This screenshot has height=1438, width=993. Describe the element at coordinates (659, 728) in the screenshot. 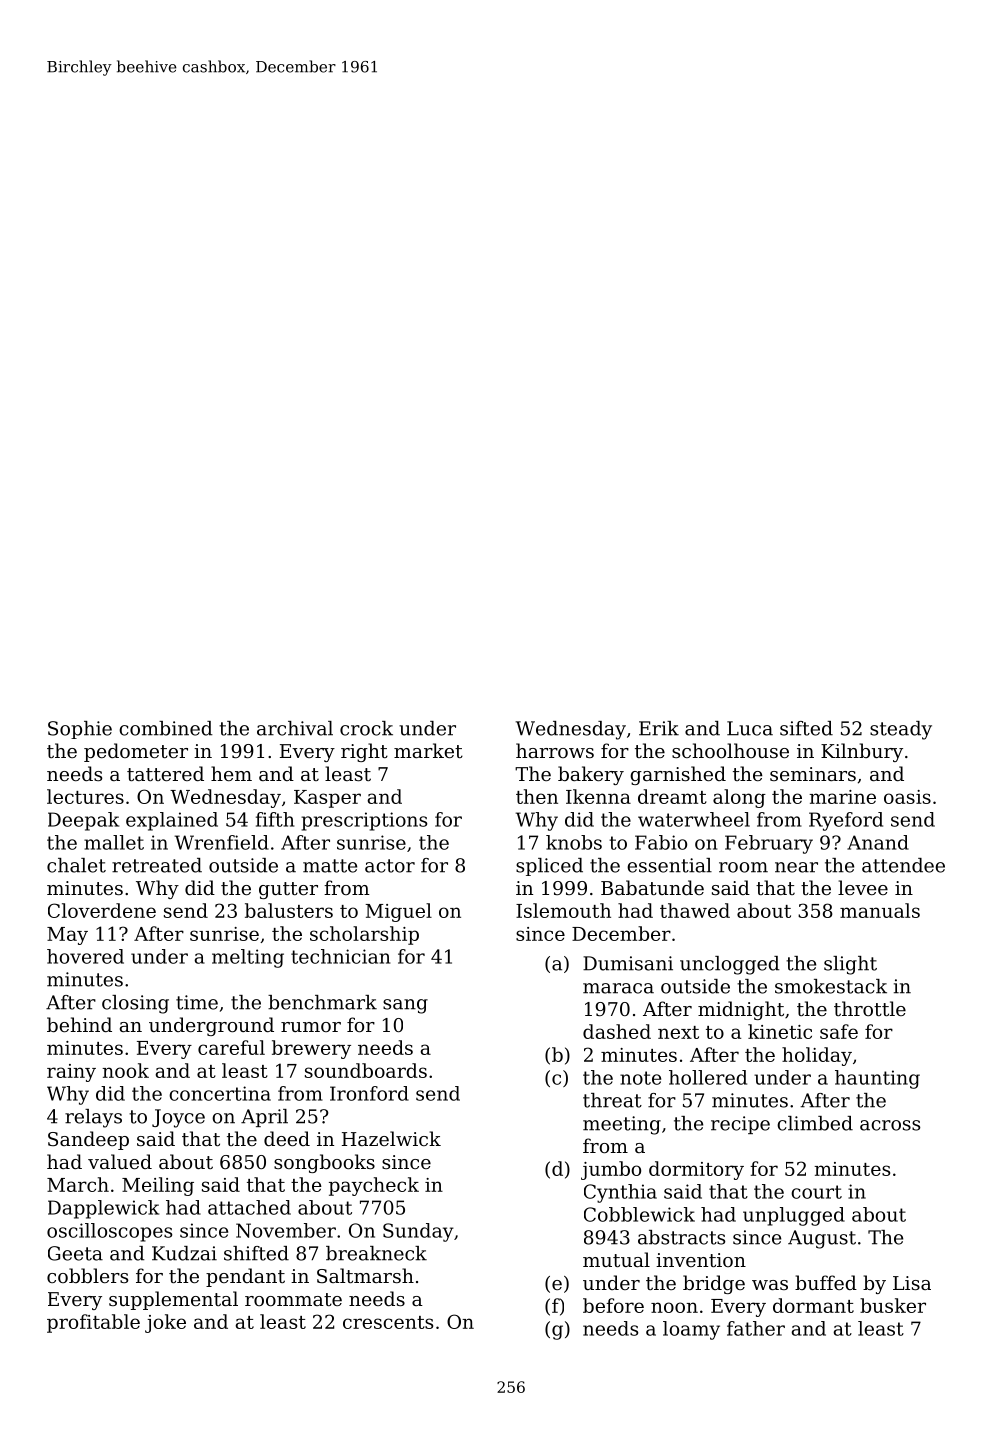

I see `Erik` at that location.
